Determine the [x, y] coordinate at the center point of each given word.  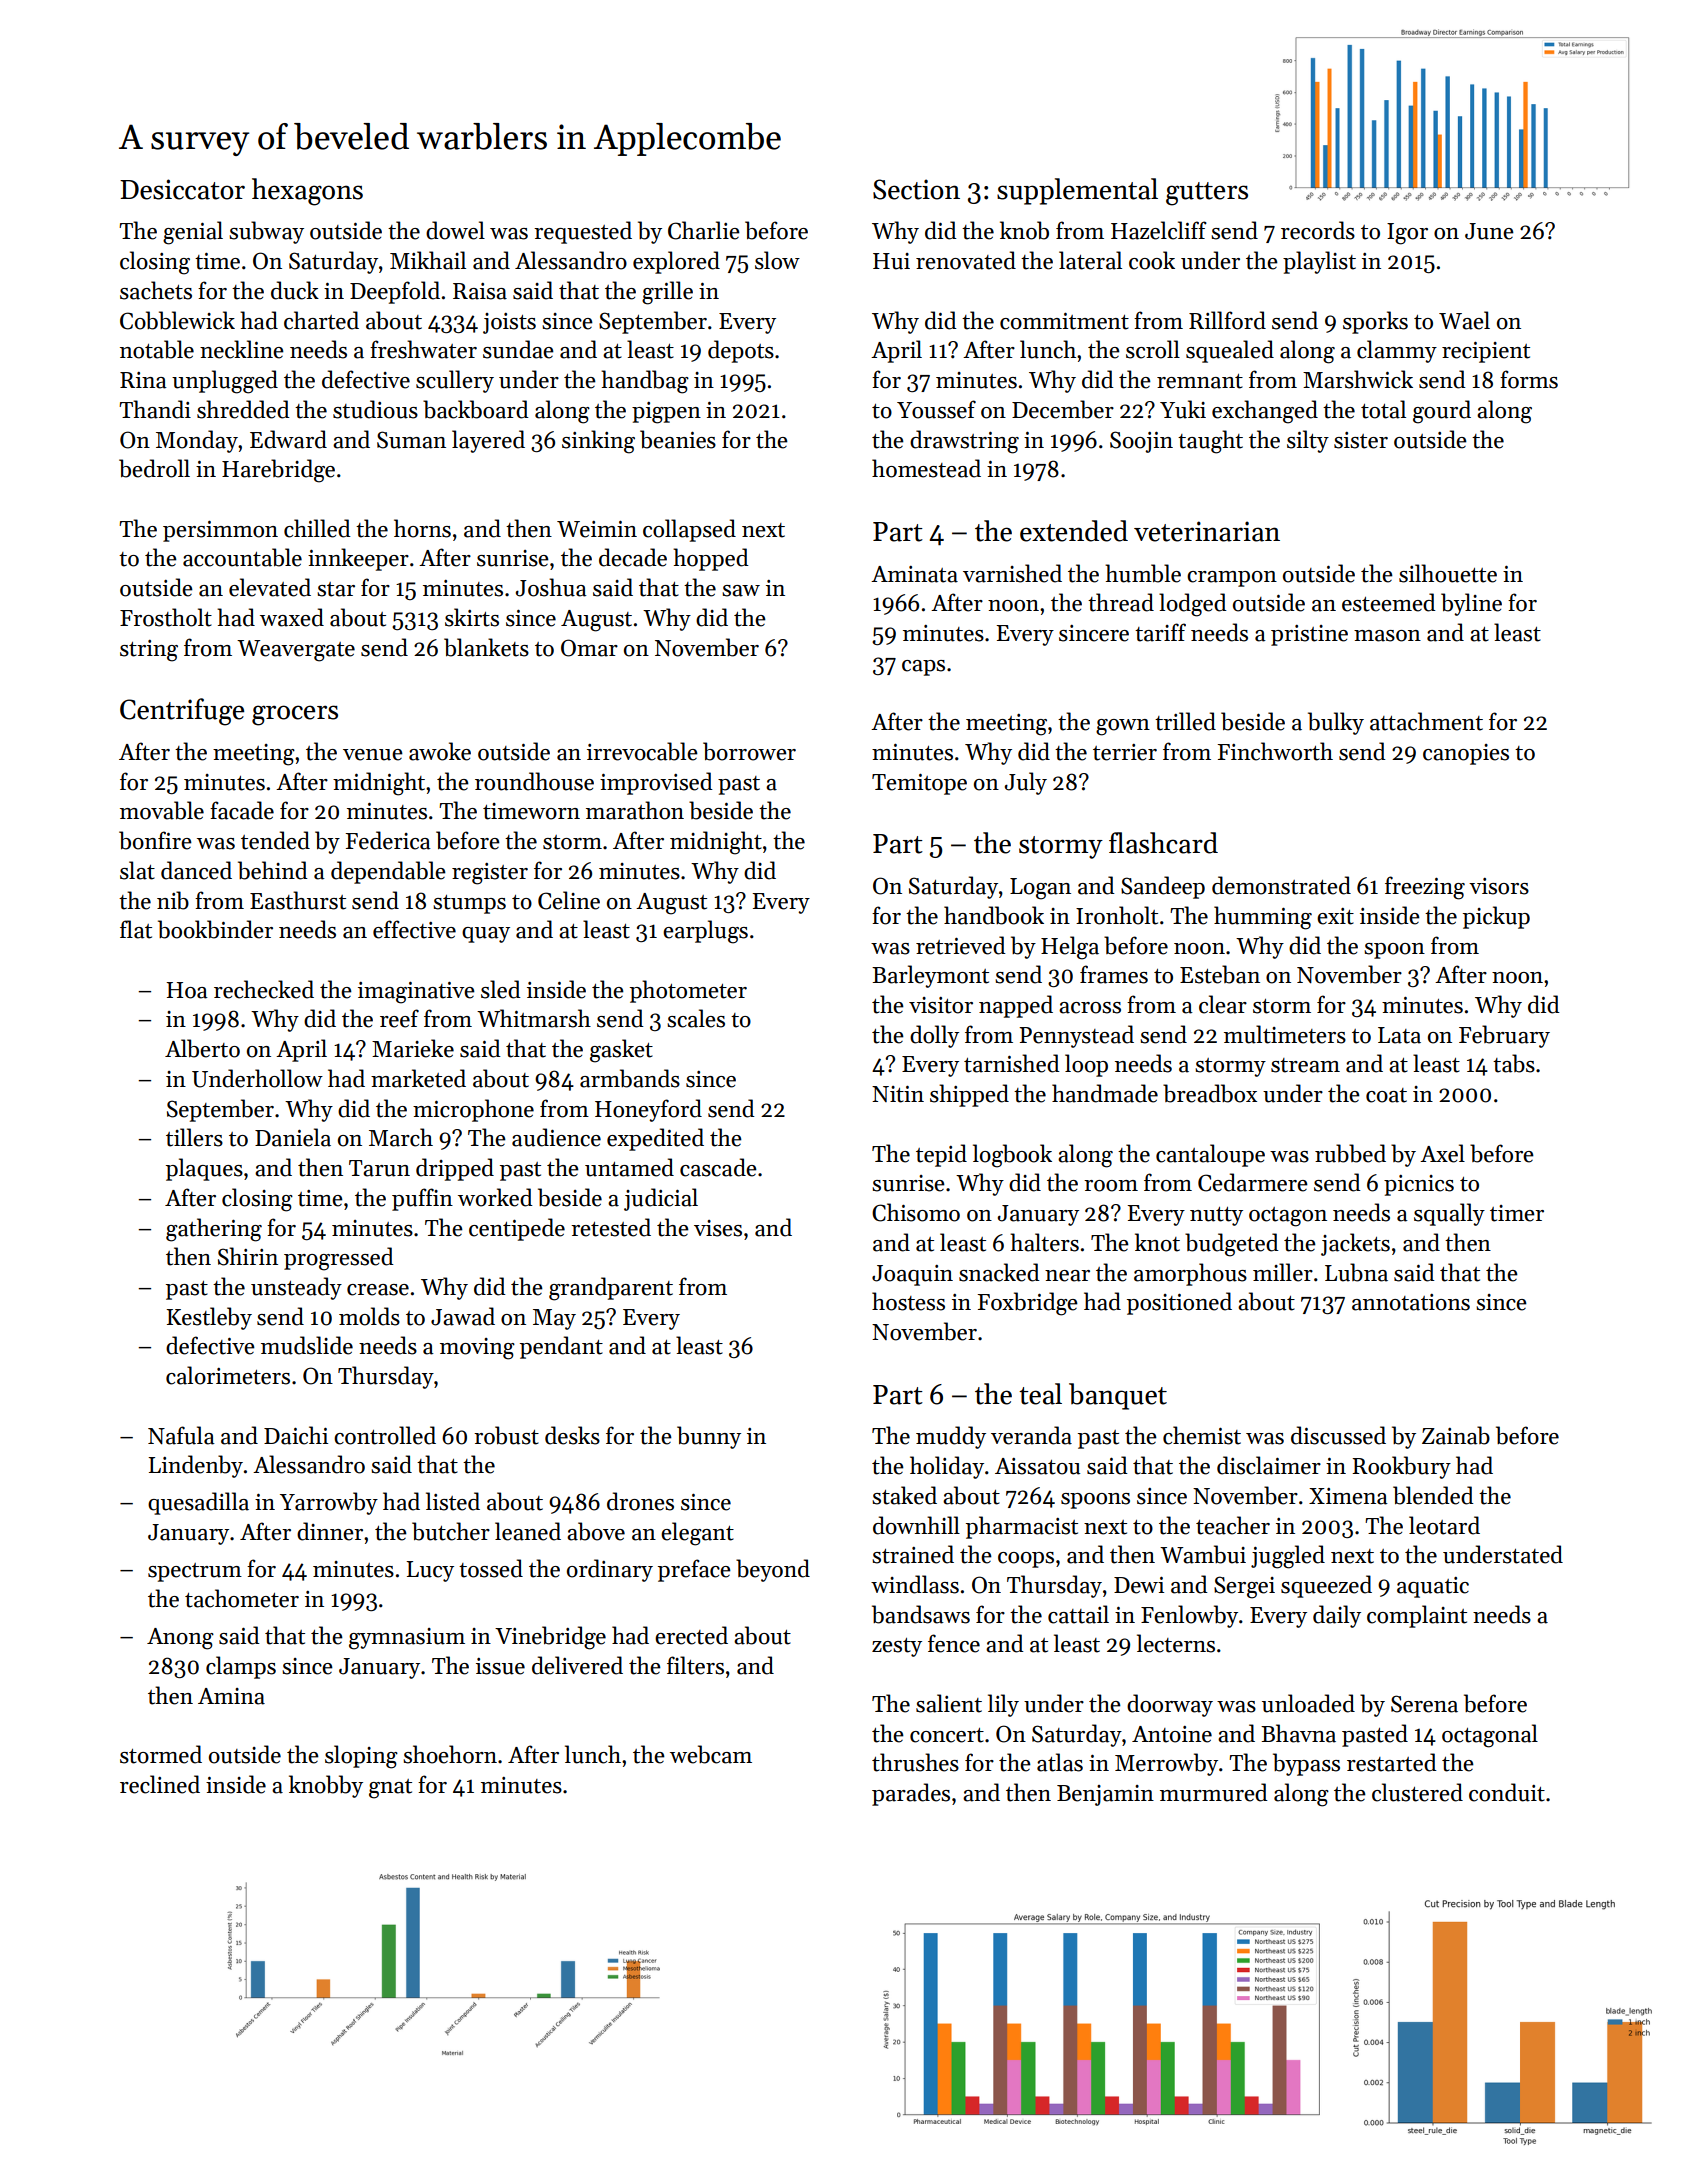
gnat [390, 1789]
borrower [749, 751]
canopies [1466, 754]
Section [916, 189]
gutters [1207, 194]
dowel [455, 230]
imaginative [416, 993]
